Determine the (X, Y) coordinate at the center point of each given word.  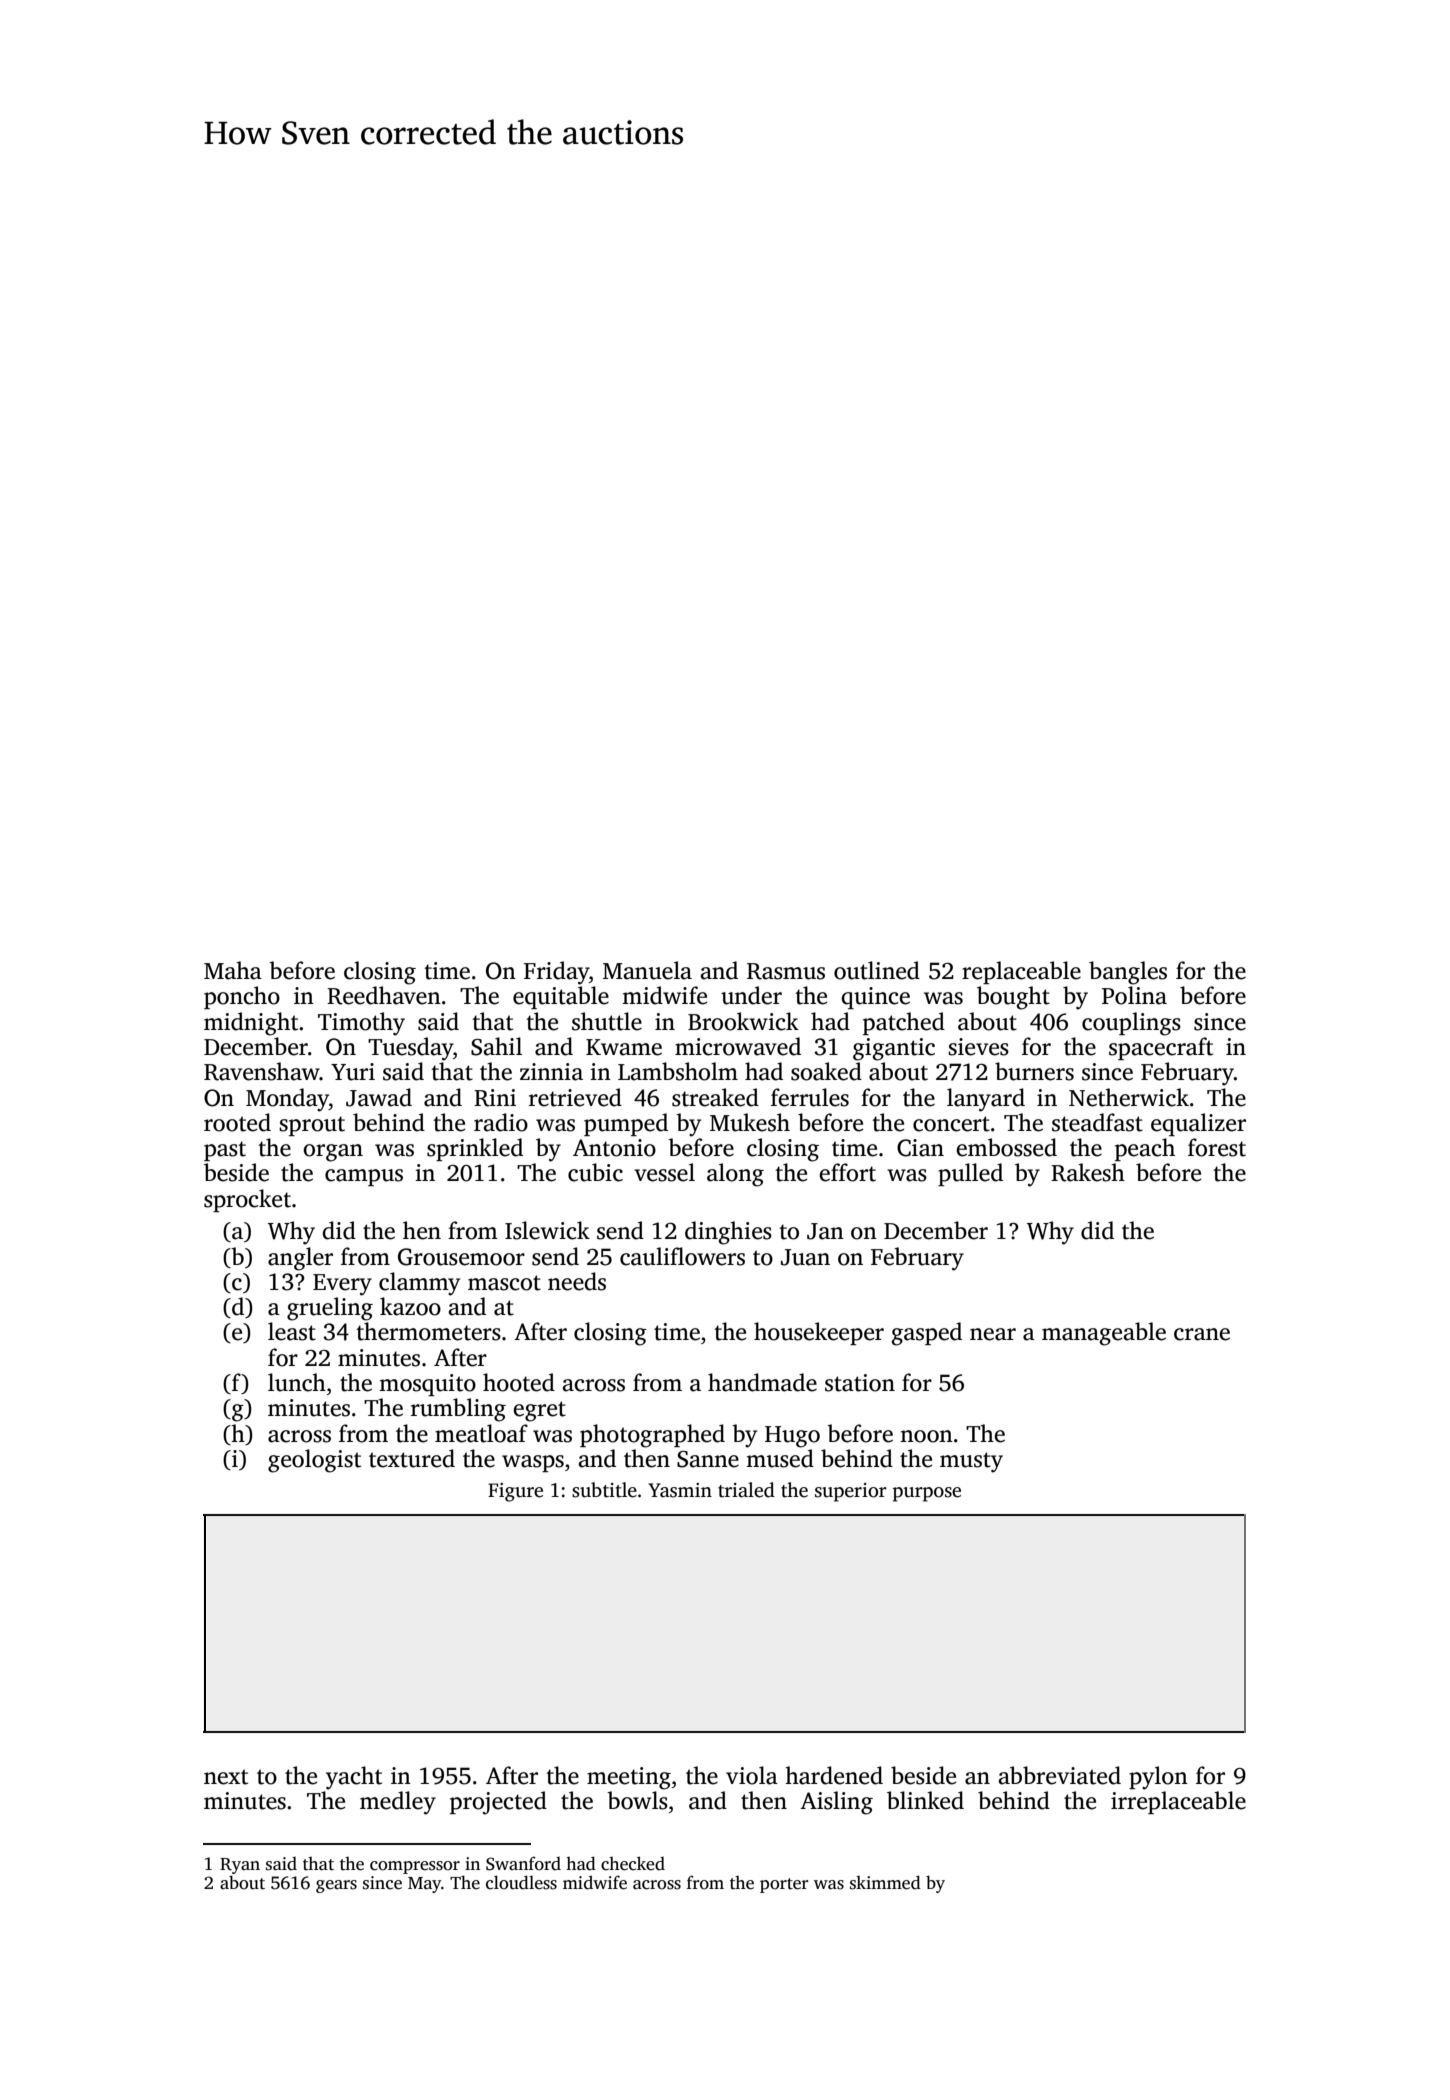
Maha (233, 970)
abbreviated (1059, 1775)
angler (300, 1259)
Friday (556, 973)
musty (971, 1462)
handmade (762, 1382)
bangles (1128, 973)
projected (498, 1803)
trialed (746, 1490)
